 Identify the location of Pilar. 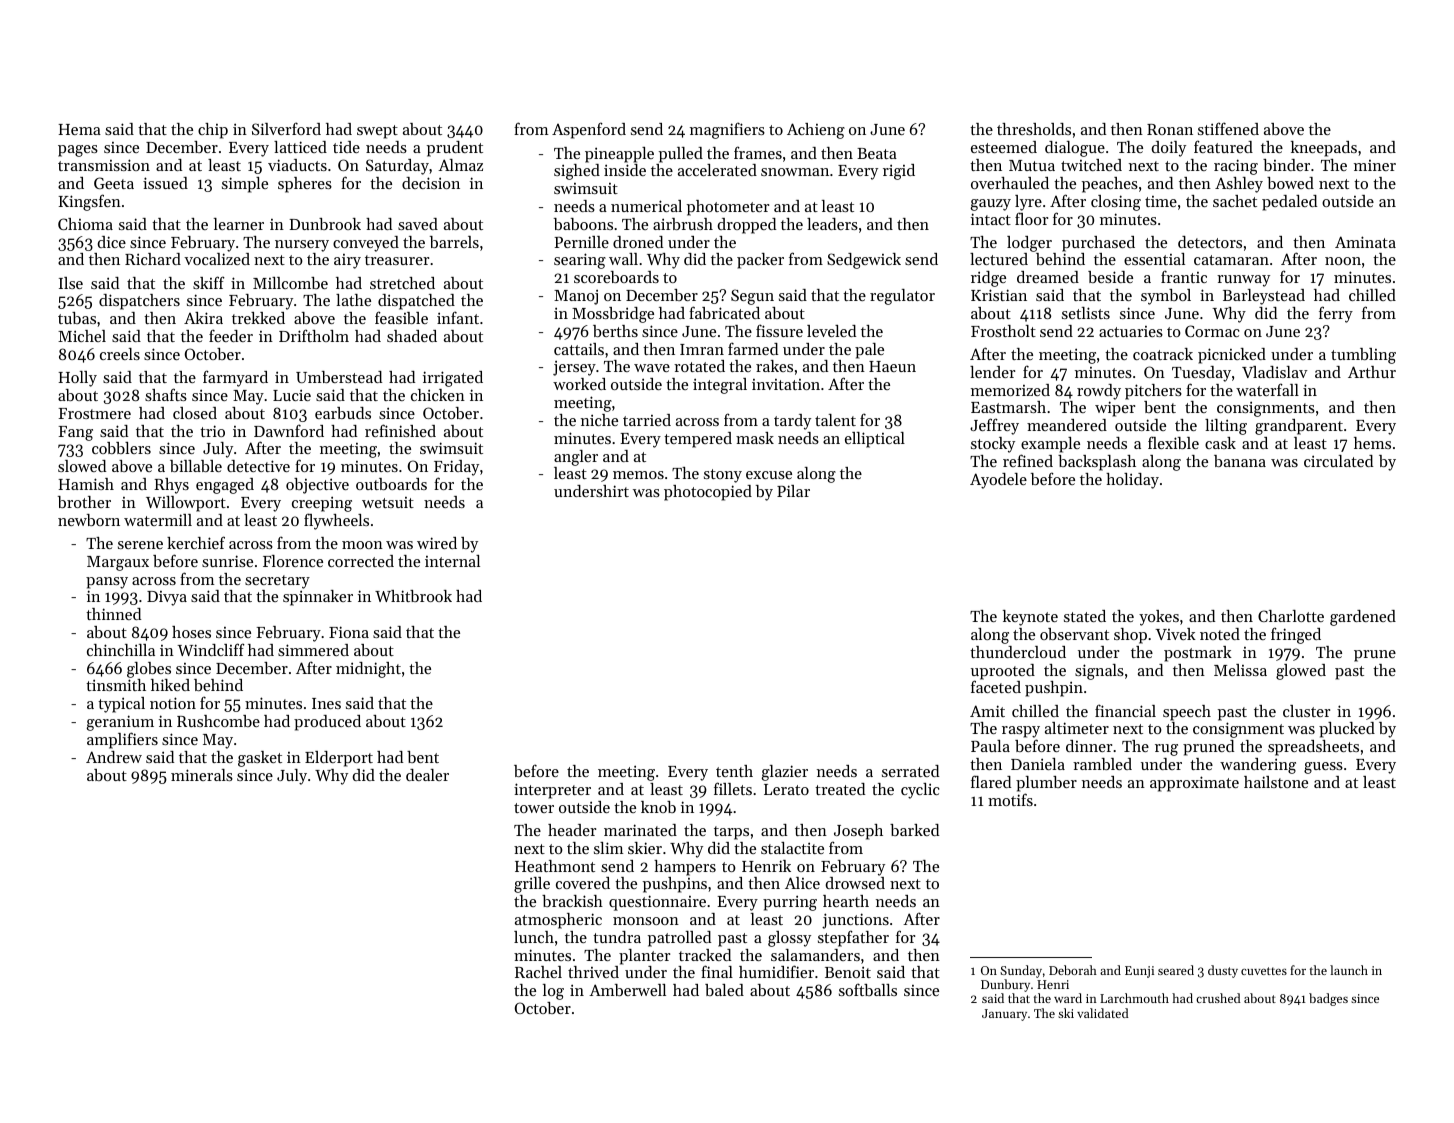
(793, 491).
